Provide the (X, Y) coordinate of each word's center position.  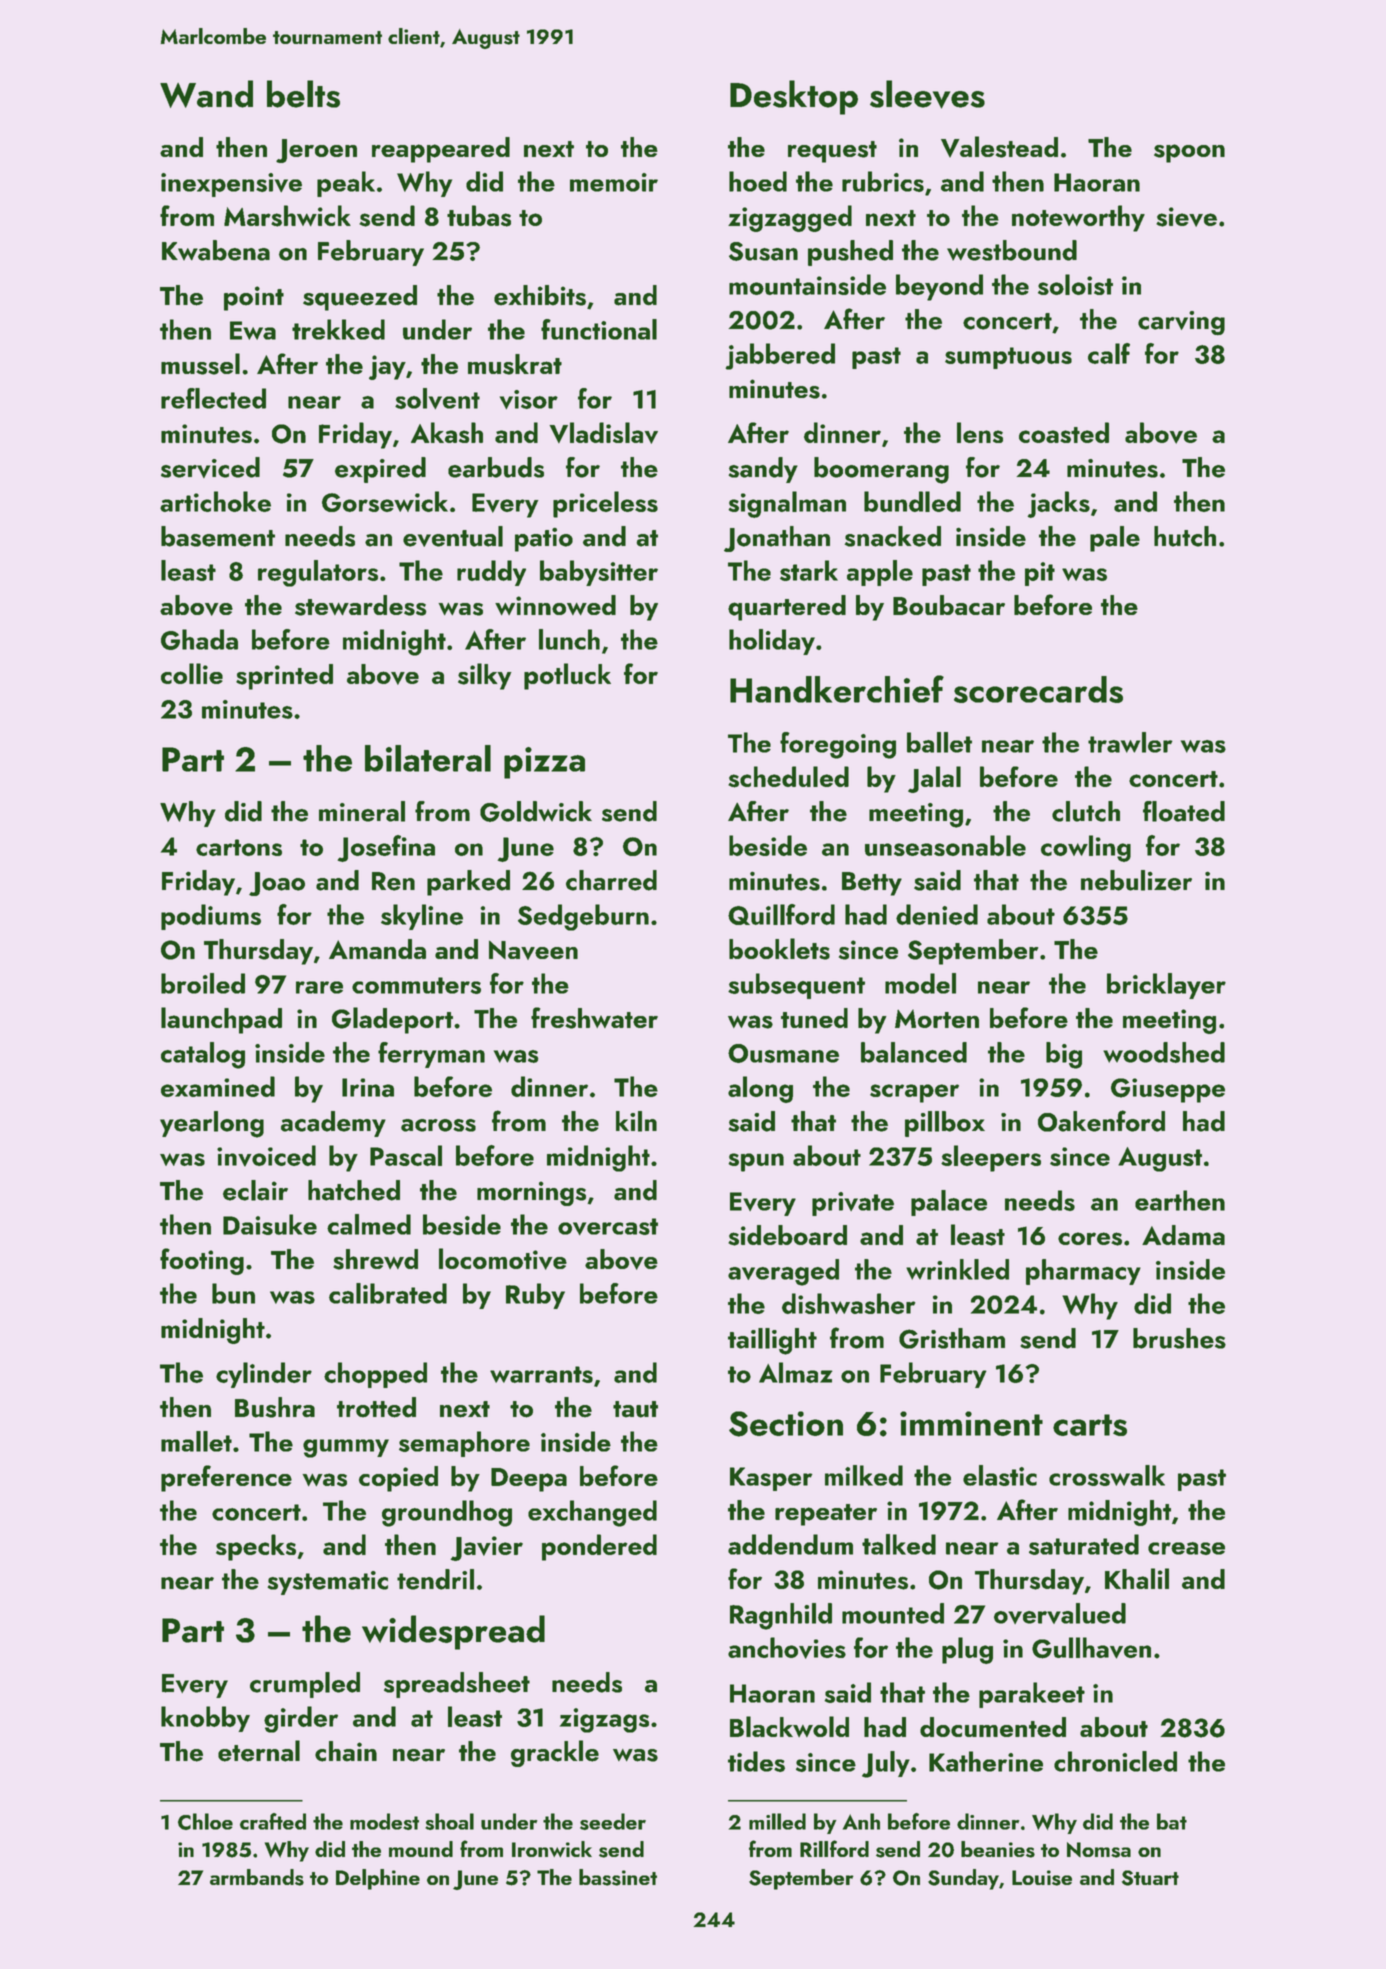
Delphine (378, 1879)
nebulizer (1136, 880)
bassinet (618, 1877)
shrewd (375, 1259)
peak (346, 184)
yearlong (212, 1124)
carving (1181, 323)
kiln (636, 1121)
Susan (763, 251)
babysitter (599, 573)
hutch (1185, 536)
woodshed (1164, 1052)
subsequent (796, 986)
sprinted (284, 677)
